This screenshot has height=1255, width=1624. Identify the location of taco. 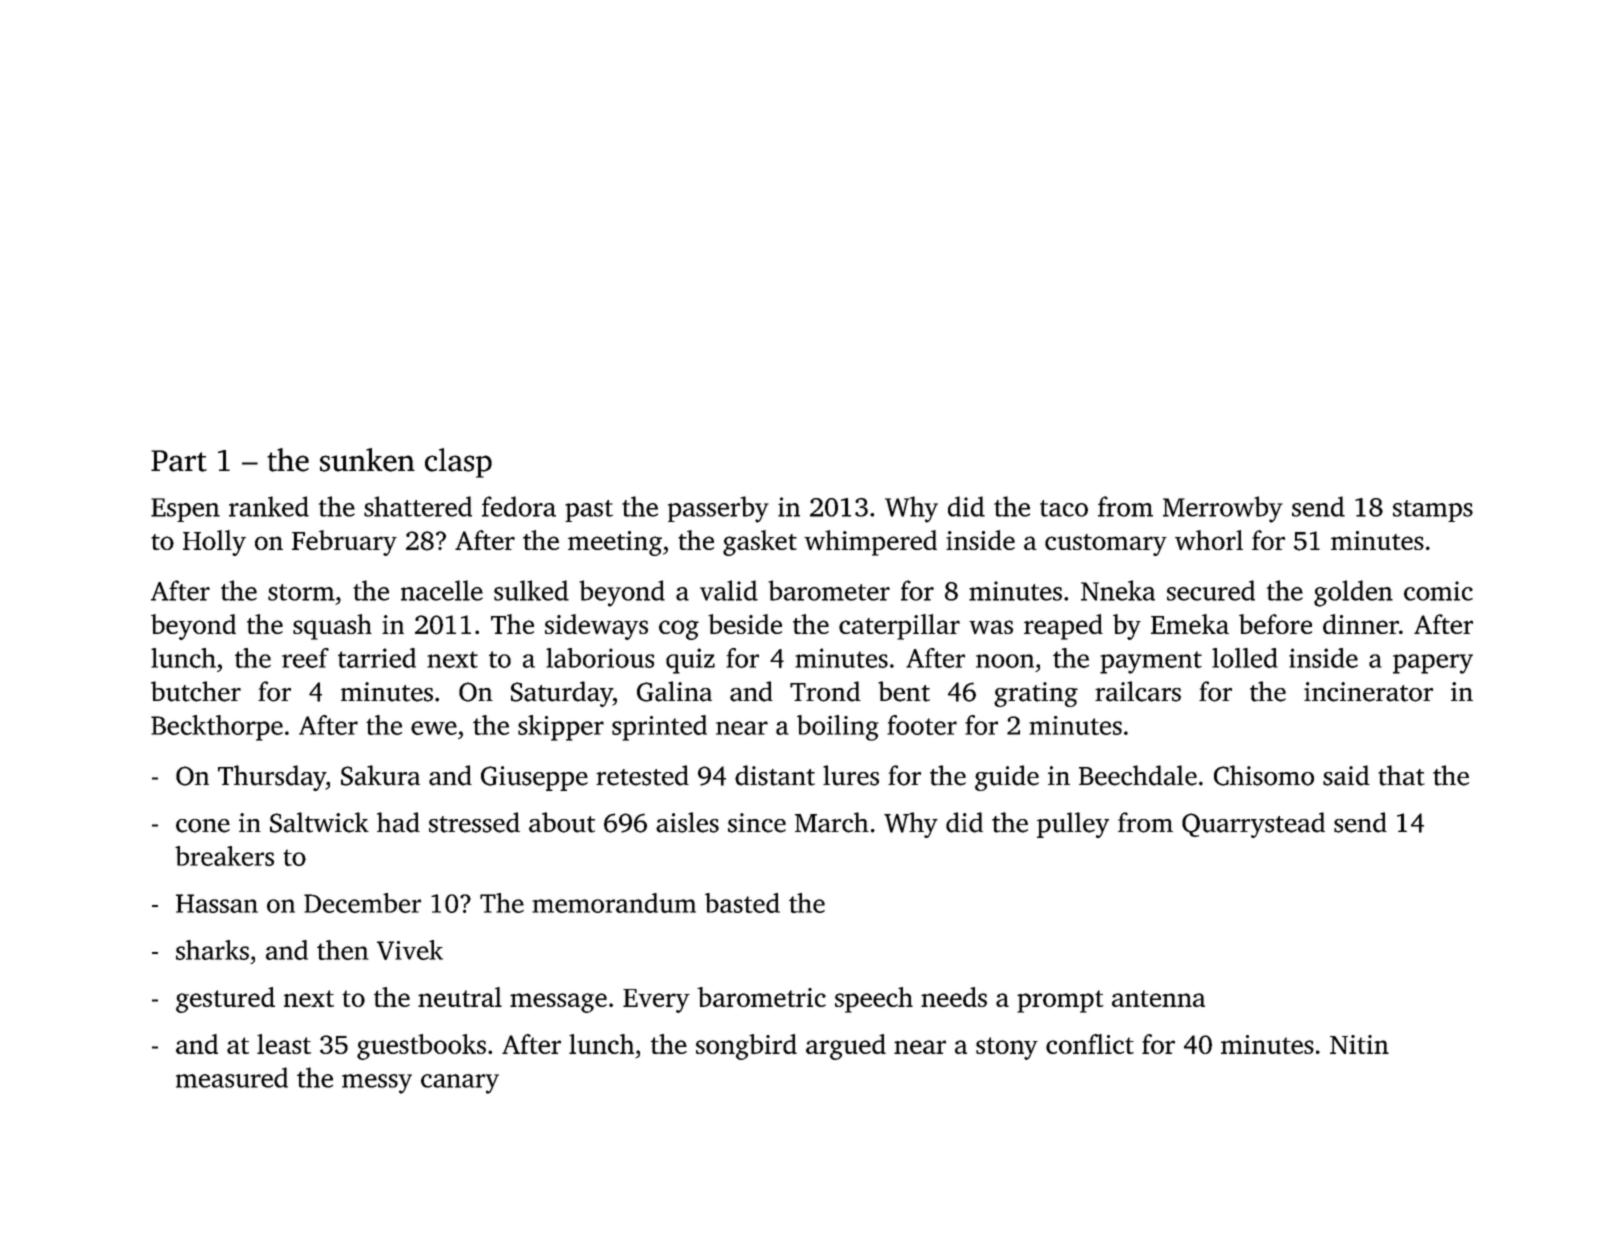
(1064, 508).
